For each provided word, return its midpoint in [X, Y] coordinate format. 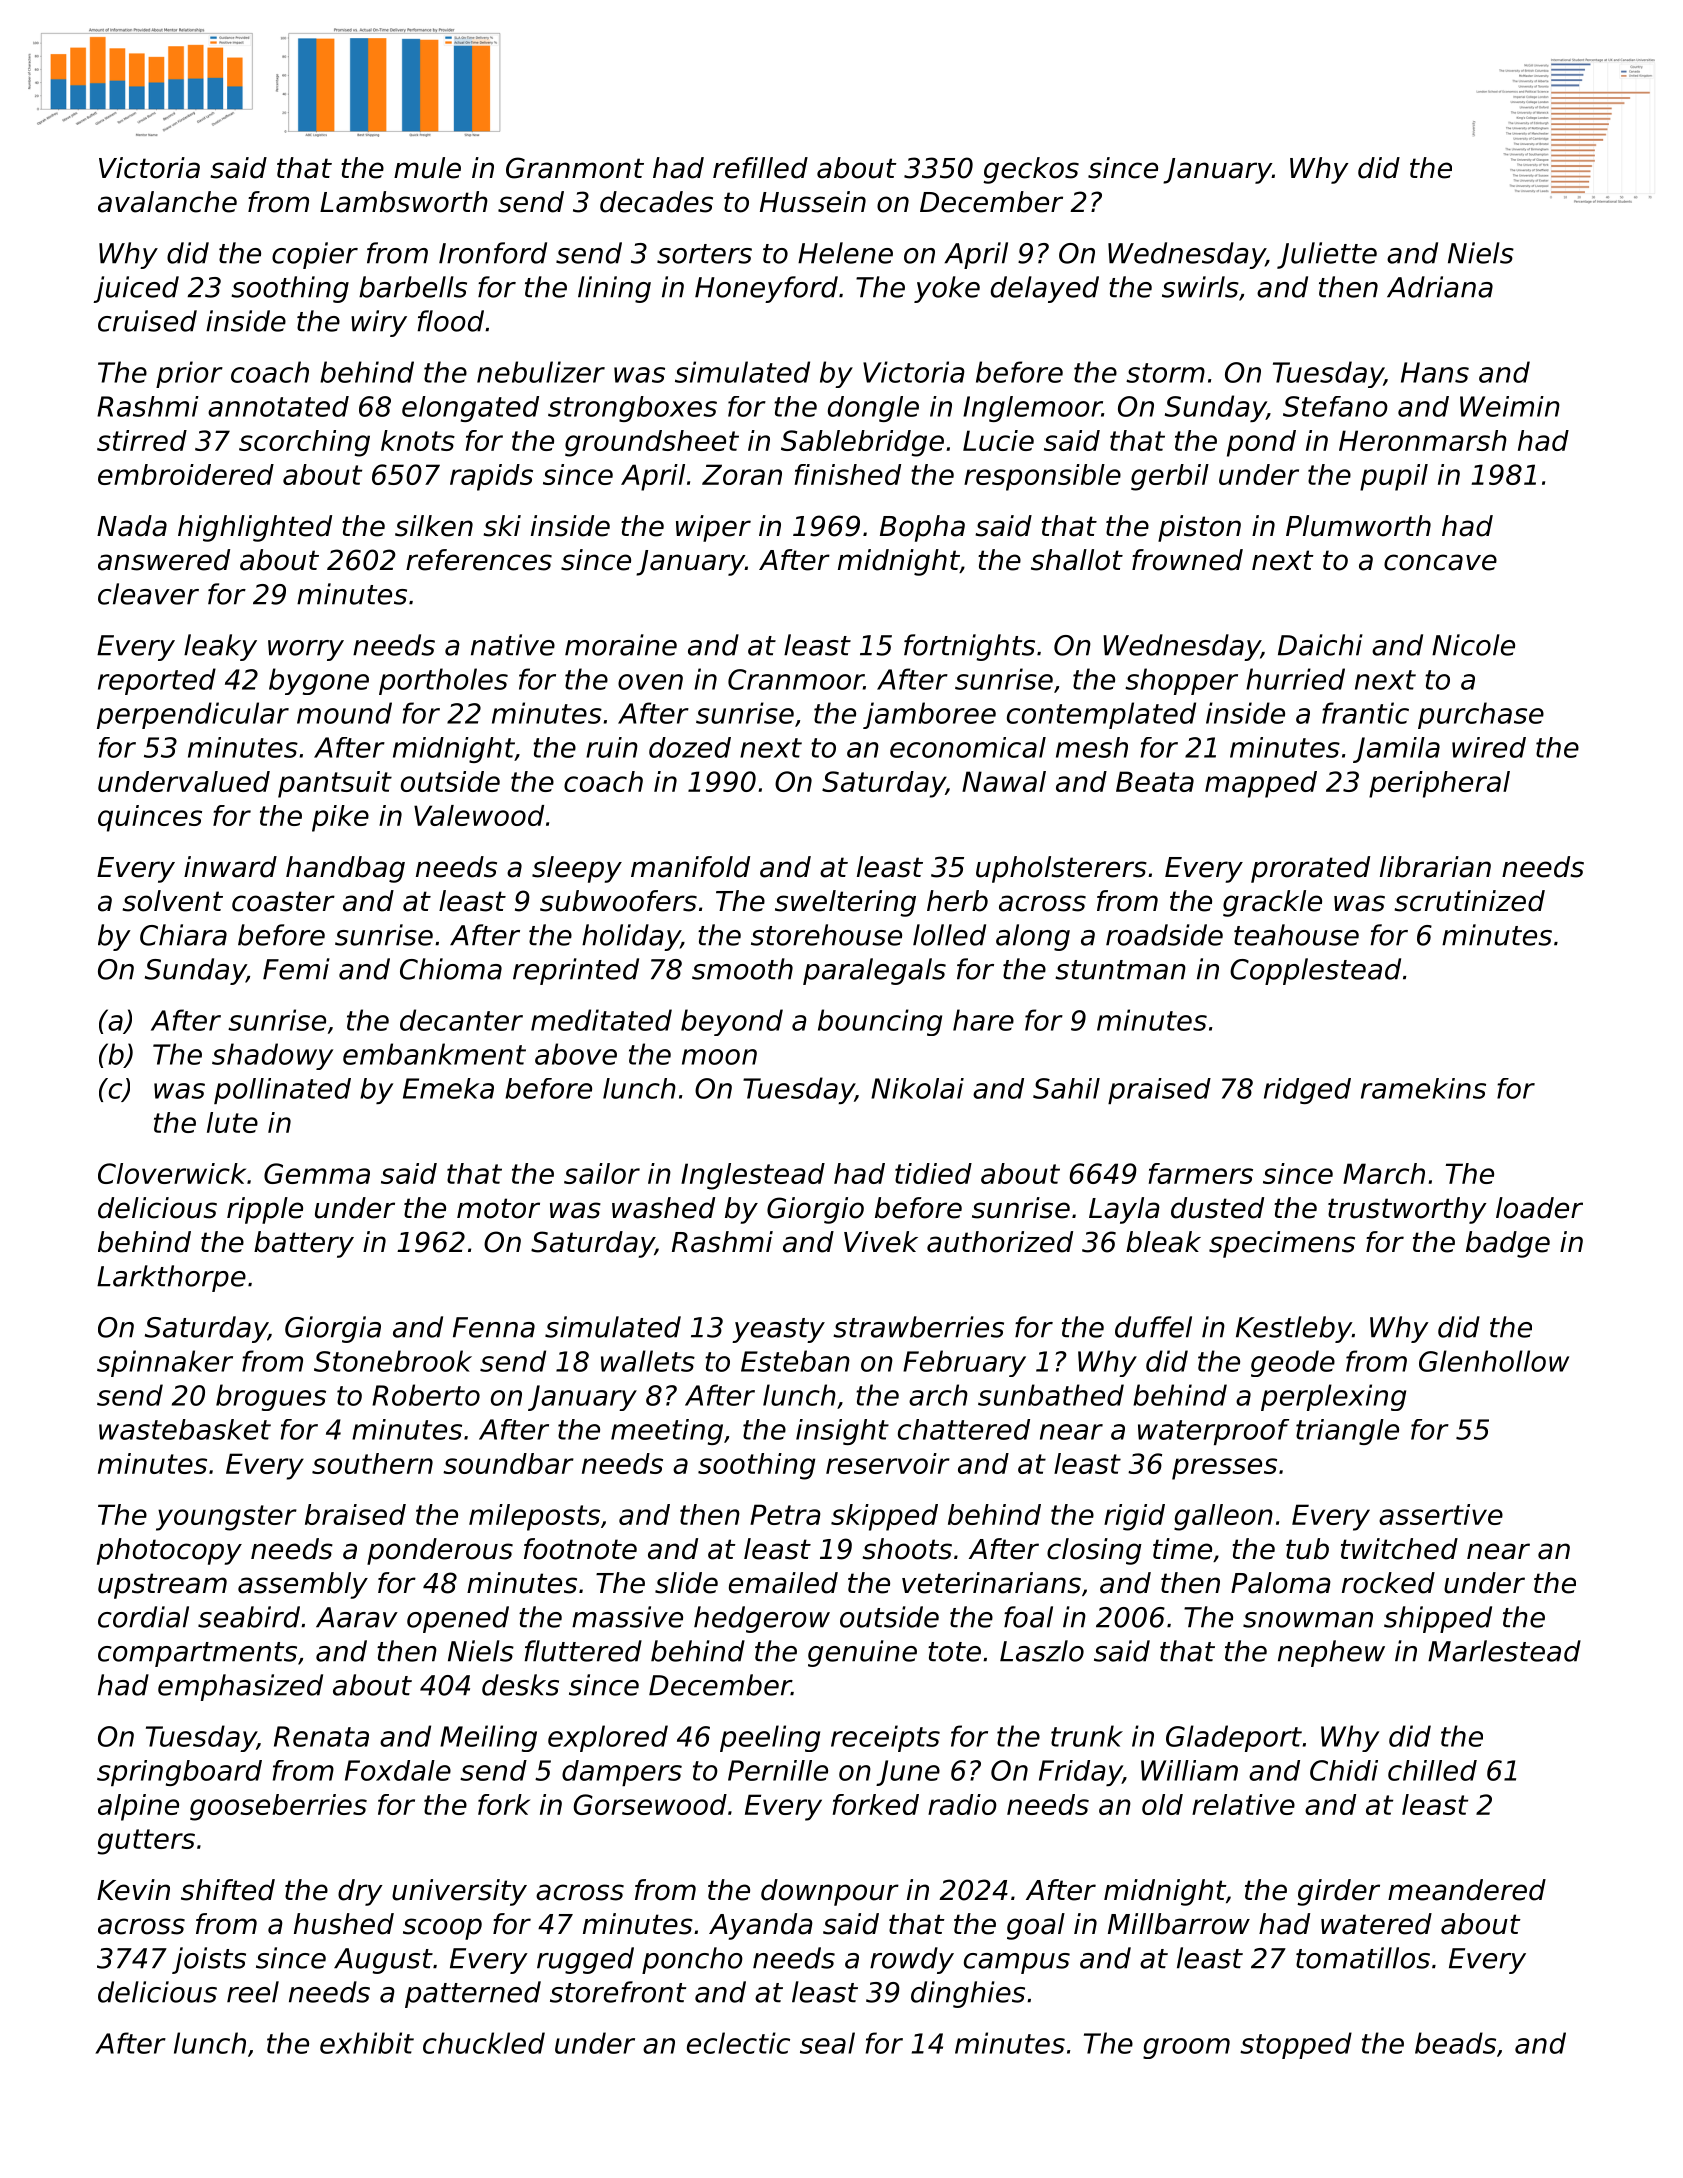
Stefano [1335, 406]
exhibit [367, 2043]
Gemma [317, 1173]
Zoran [742, 474]
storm [1165, 373]
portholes [443, 681]
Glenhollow [1494, 1361]
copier [315, 255]
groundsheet [652, 443]
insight [842, 1432]
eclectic [738, 2043]
